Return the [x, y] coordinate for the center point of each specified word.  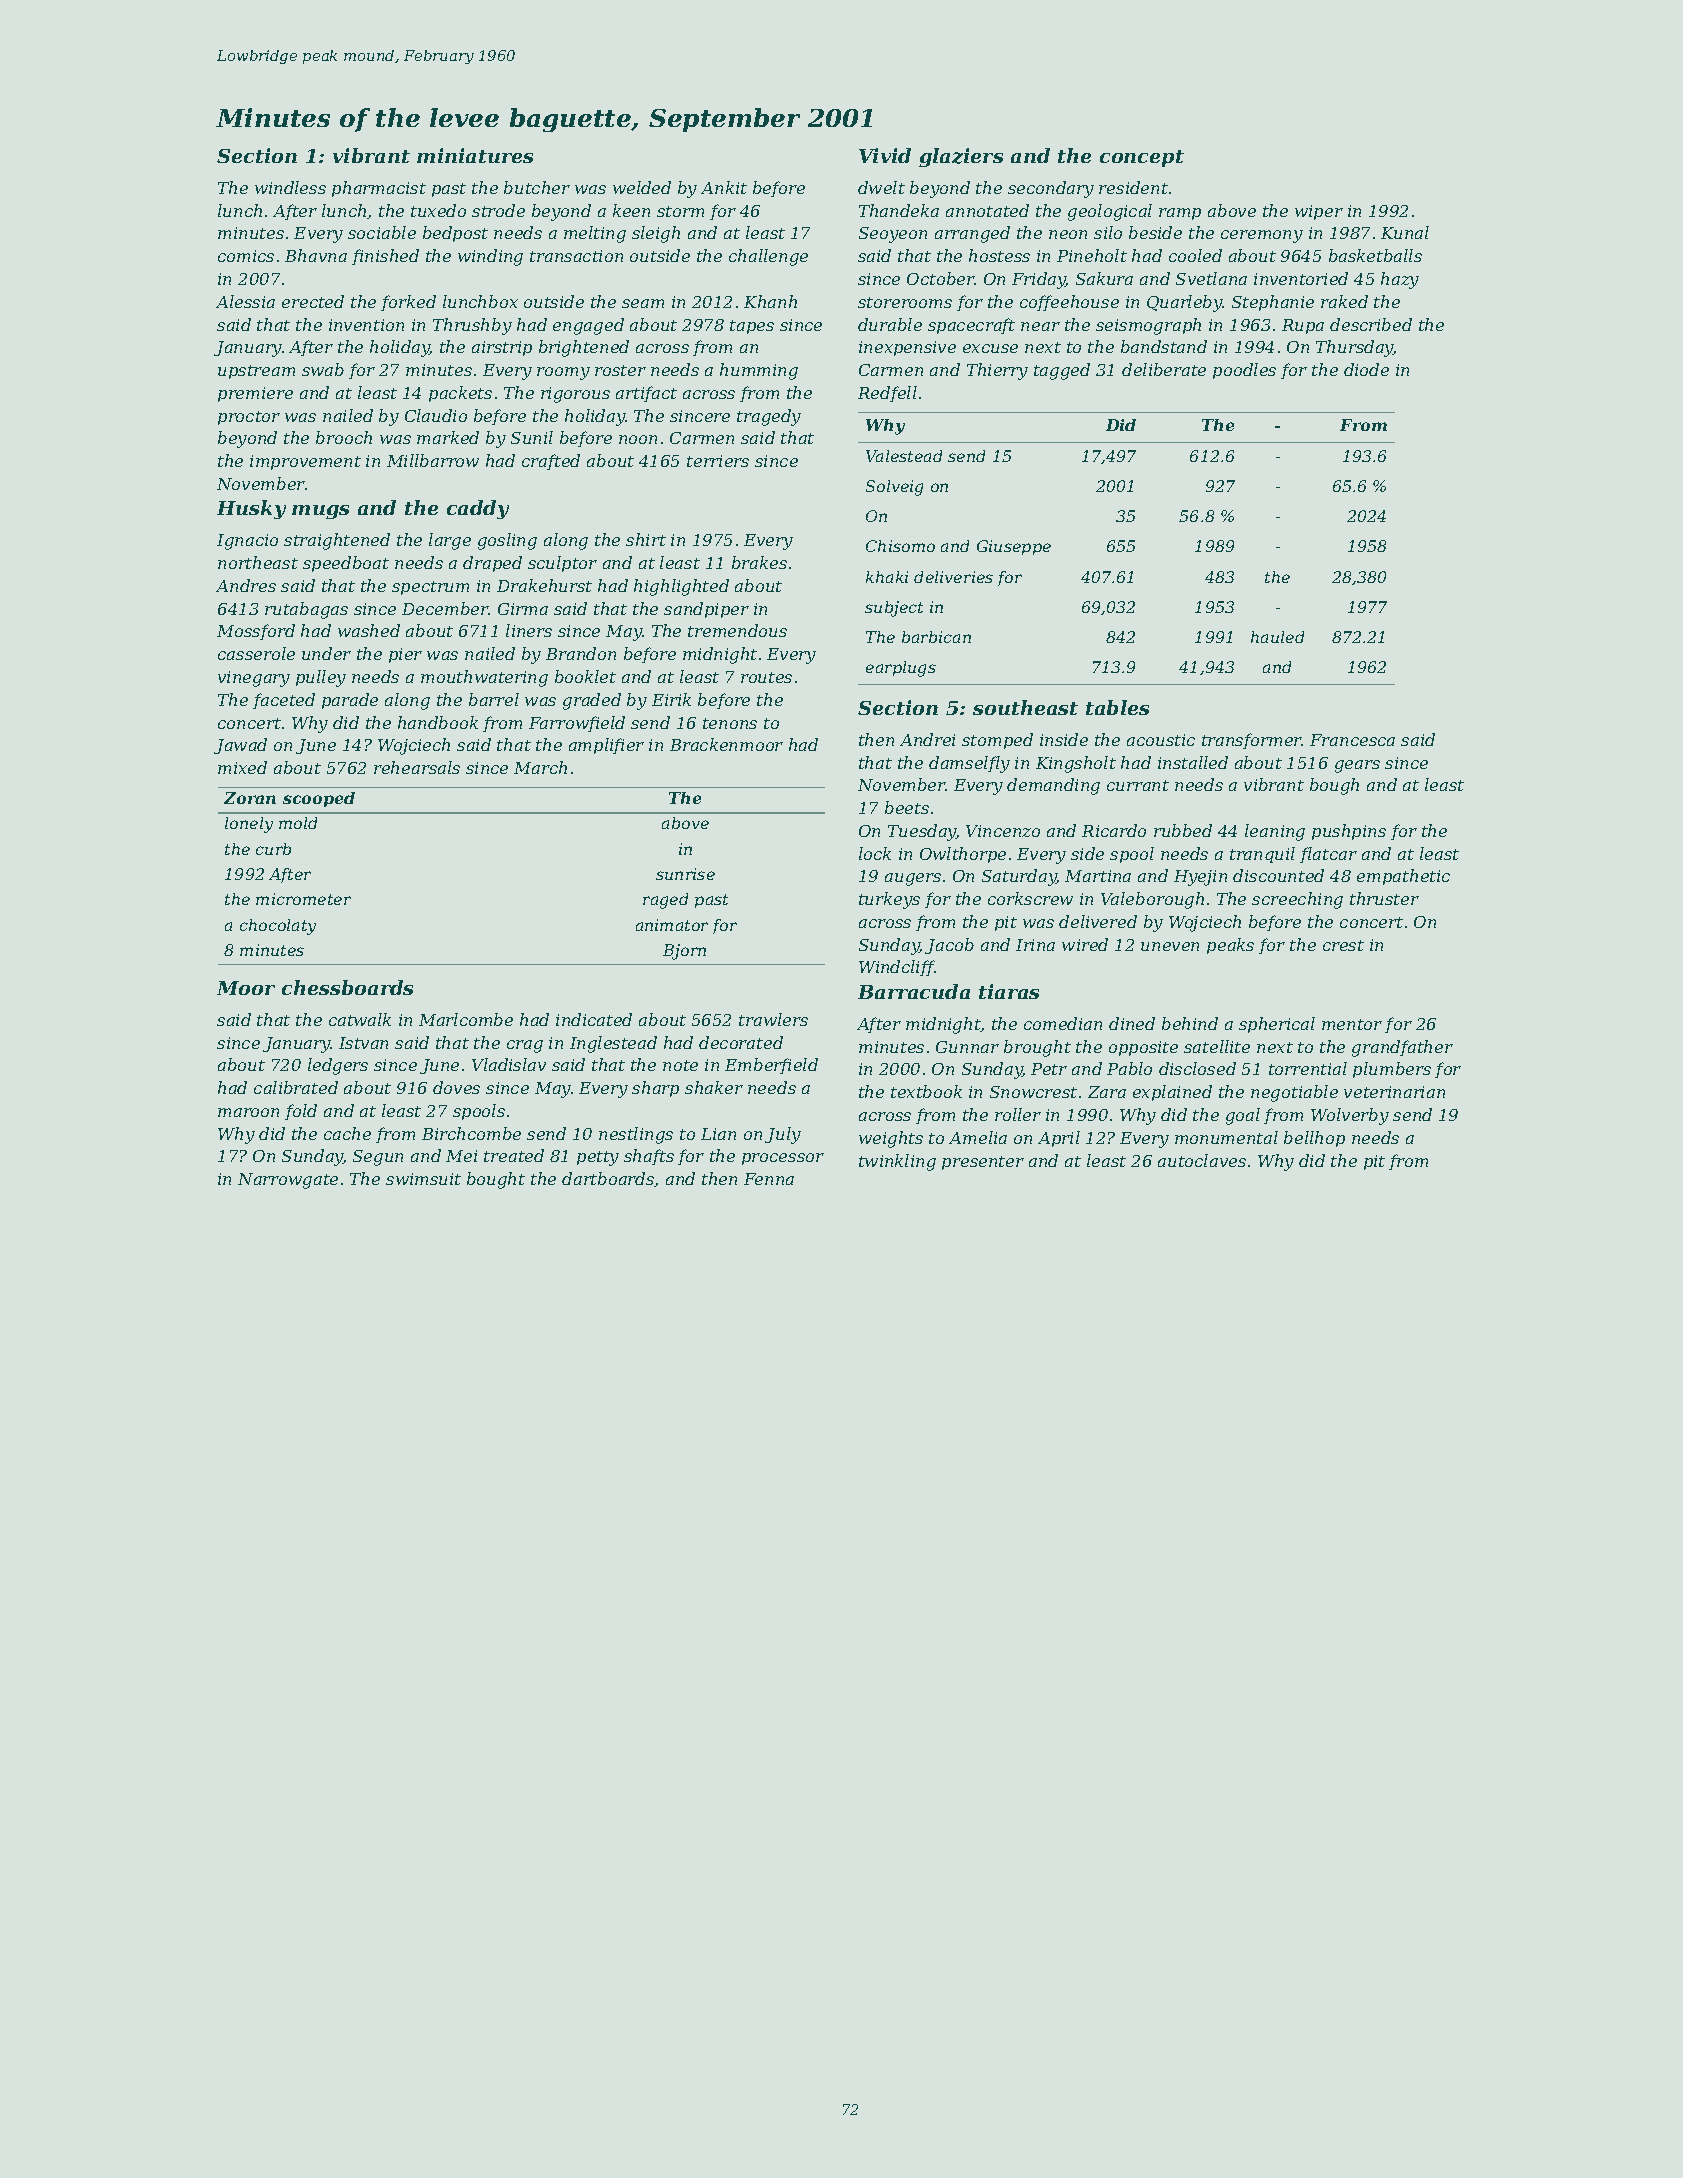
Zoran [250, 798]
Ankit [724, 187]
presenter [983, 1163]
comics [246, 256]
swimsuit [423, 1179]
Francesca [1352, 740]
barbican [936, 637]
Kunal [1405, 232]
